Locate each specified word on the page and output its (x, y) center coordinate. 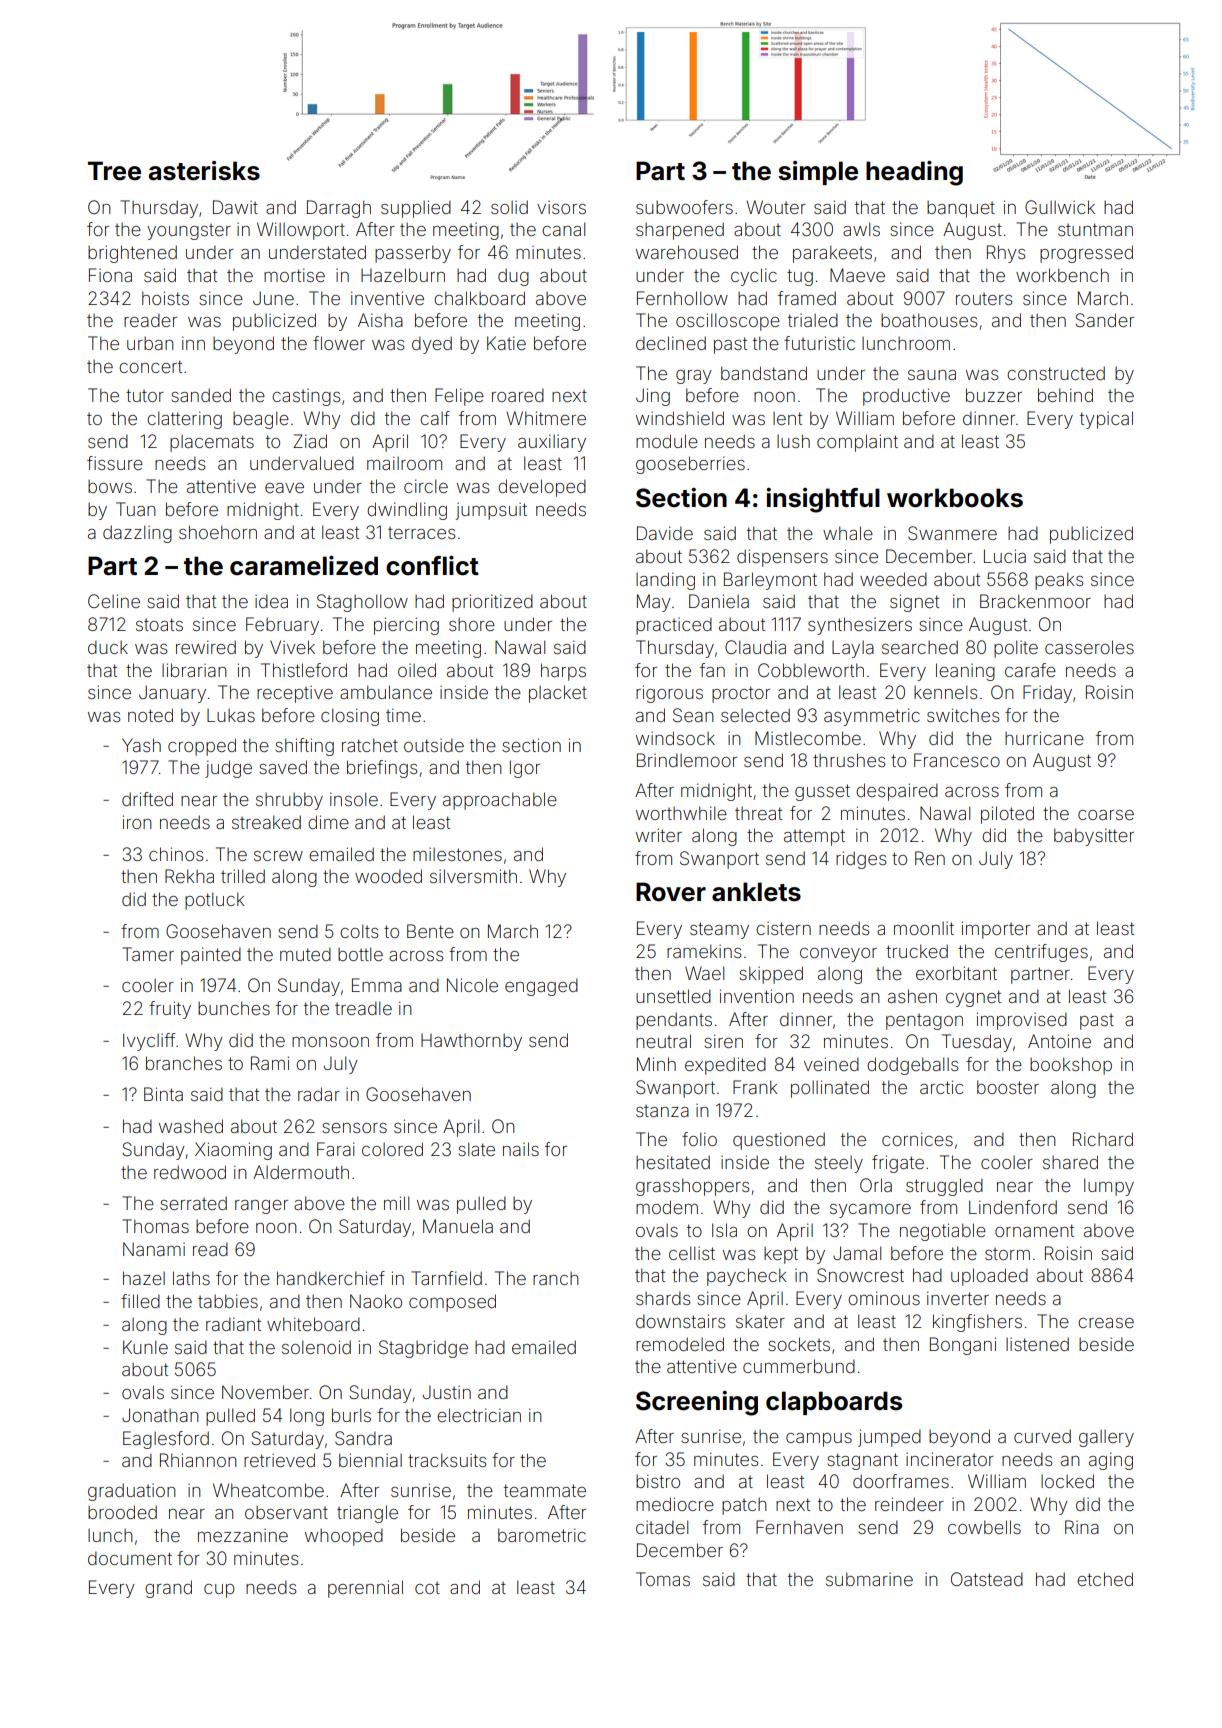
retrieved (279, 1460)
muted (305, 954)
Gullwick (1060, 207)
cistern (783, 928)
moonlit (924, 928)
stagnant (862, 1461)
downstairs (681, 1321)
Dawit (235, 207)
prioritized (492, 603)
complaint (857, 443)
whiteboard (313, 1324)
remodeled (680, 1344)
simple (818, 173)
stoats (159, 624)
